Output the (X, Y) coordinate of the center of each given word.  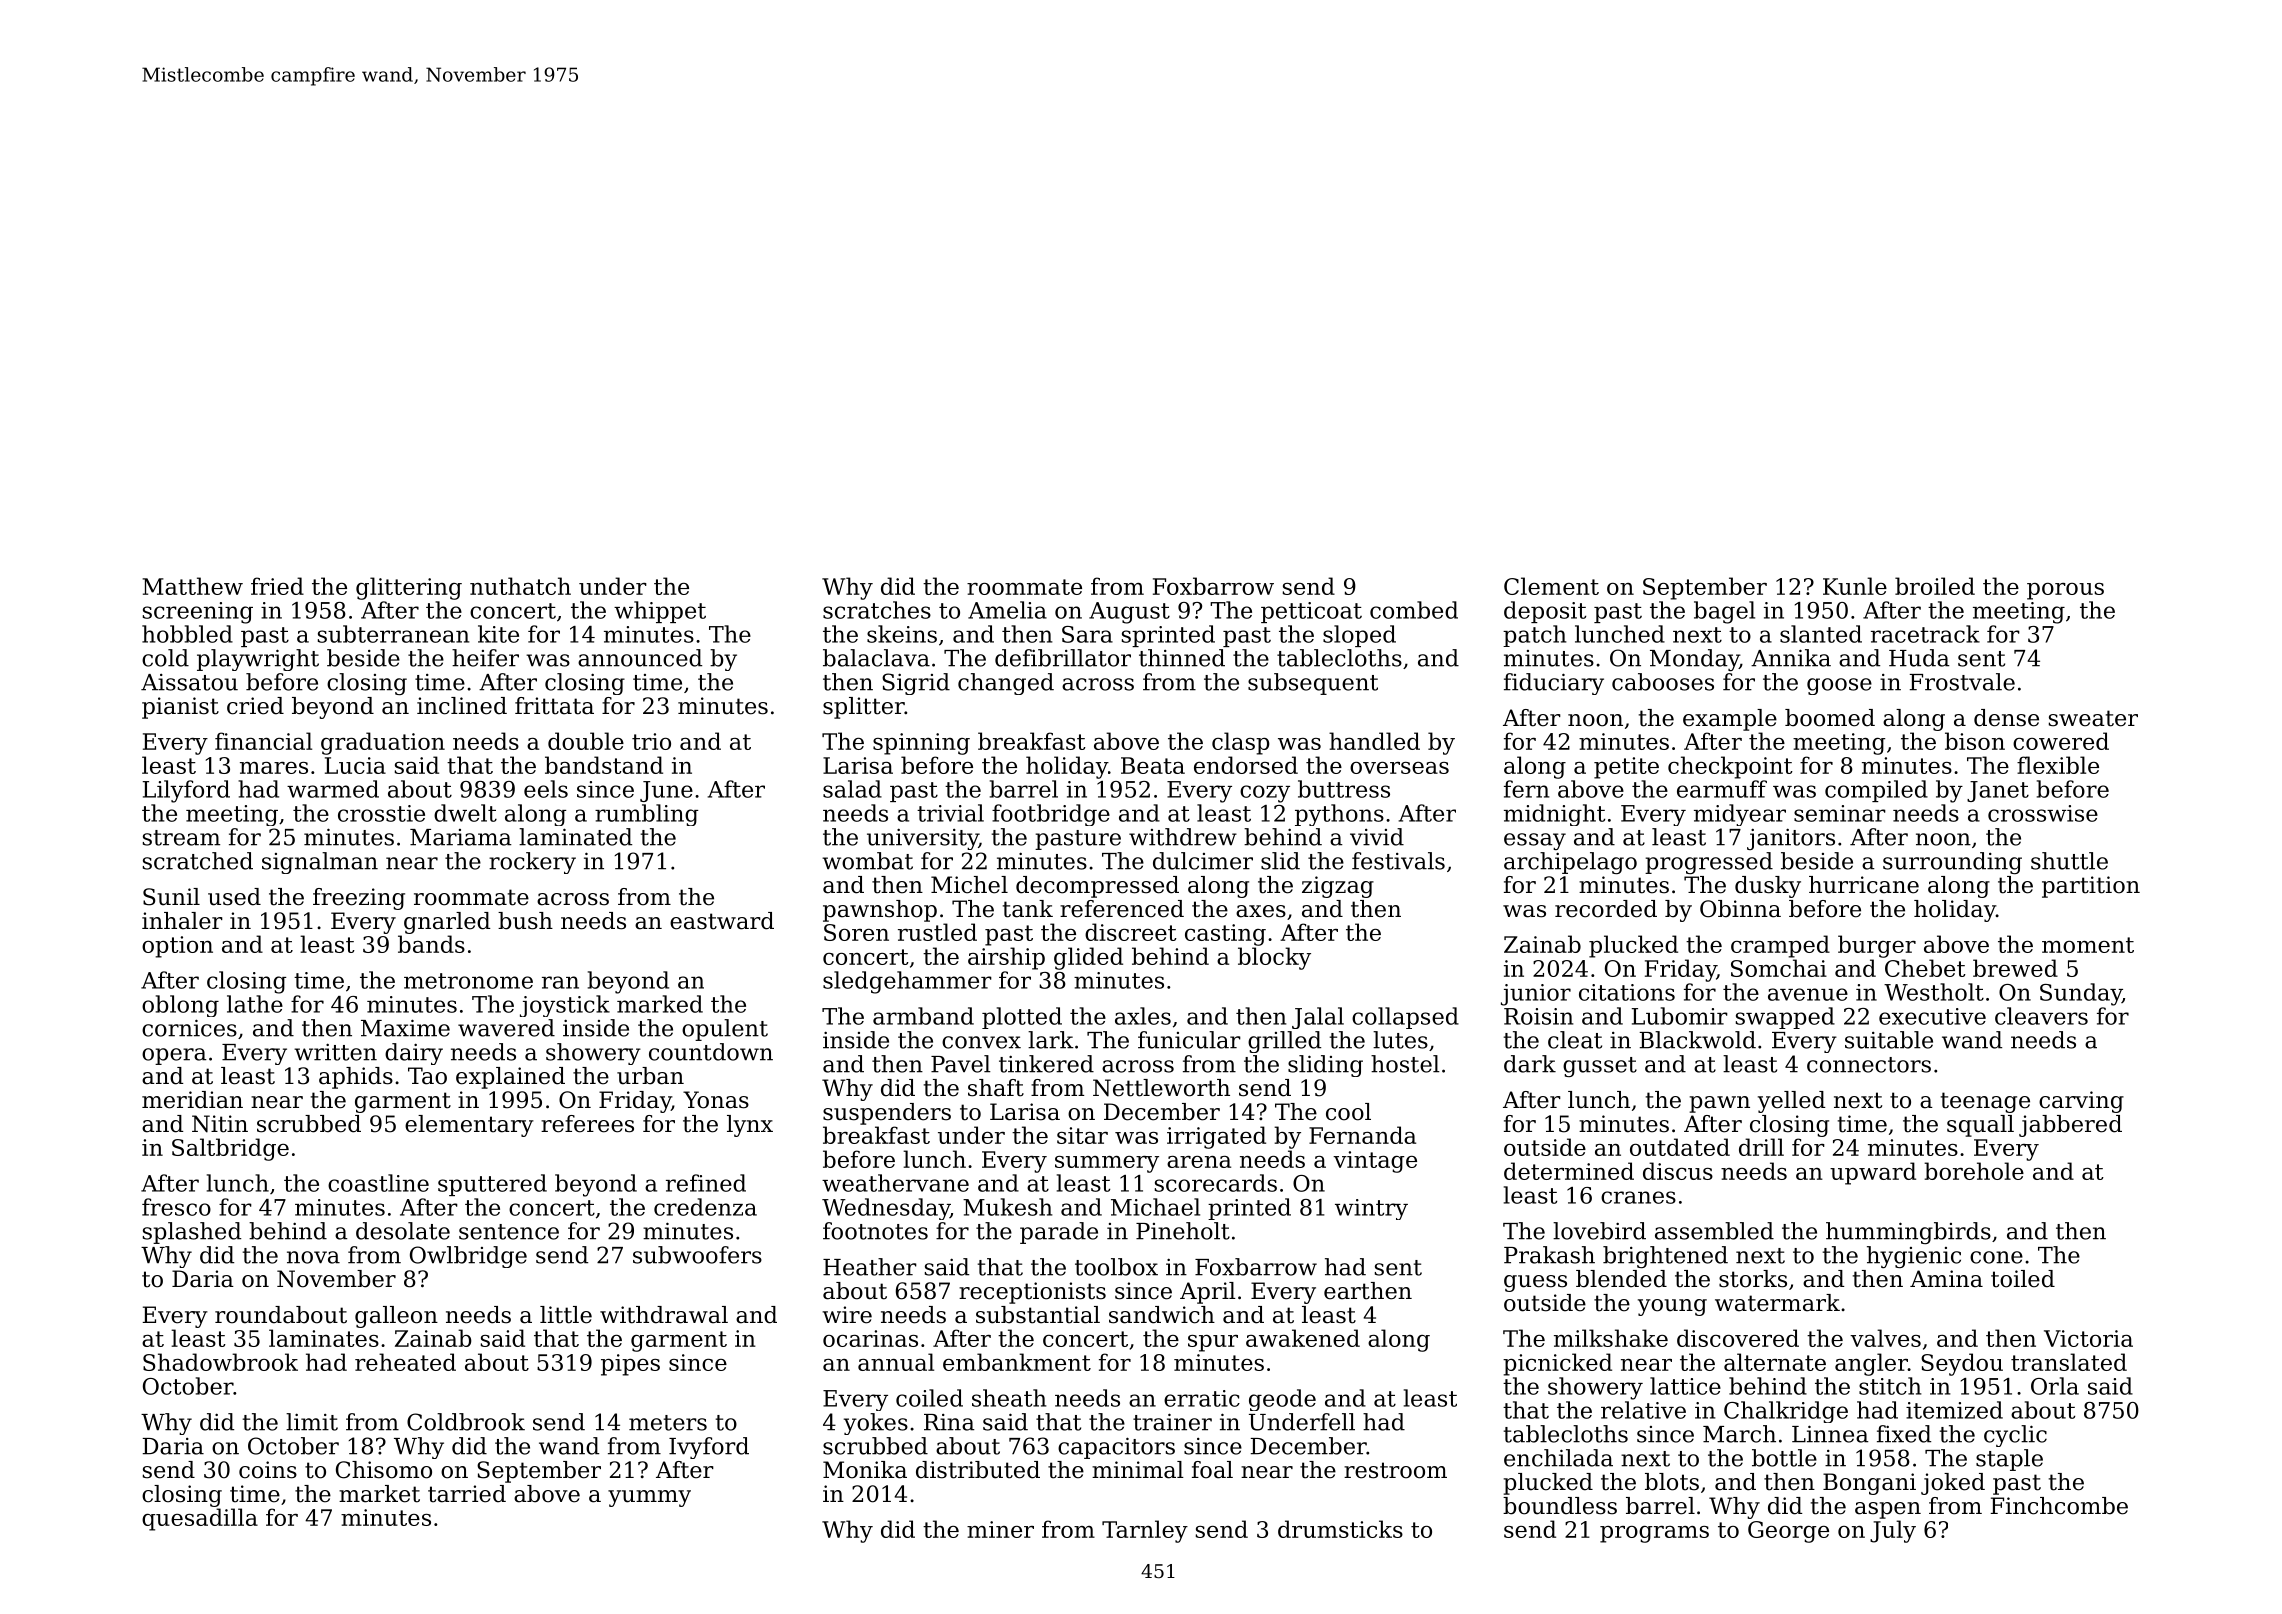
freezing (359, 899)
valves (1885, 1338)
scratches (877, 610)
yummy (649, 1498)
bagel (1724, 612)
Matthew (192, 586)
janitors (1791, 839)
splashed (192, 1233)
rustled (937, 932)
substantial (1038, 1315)
